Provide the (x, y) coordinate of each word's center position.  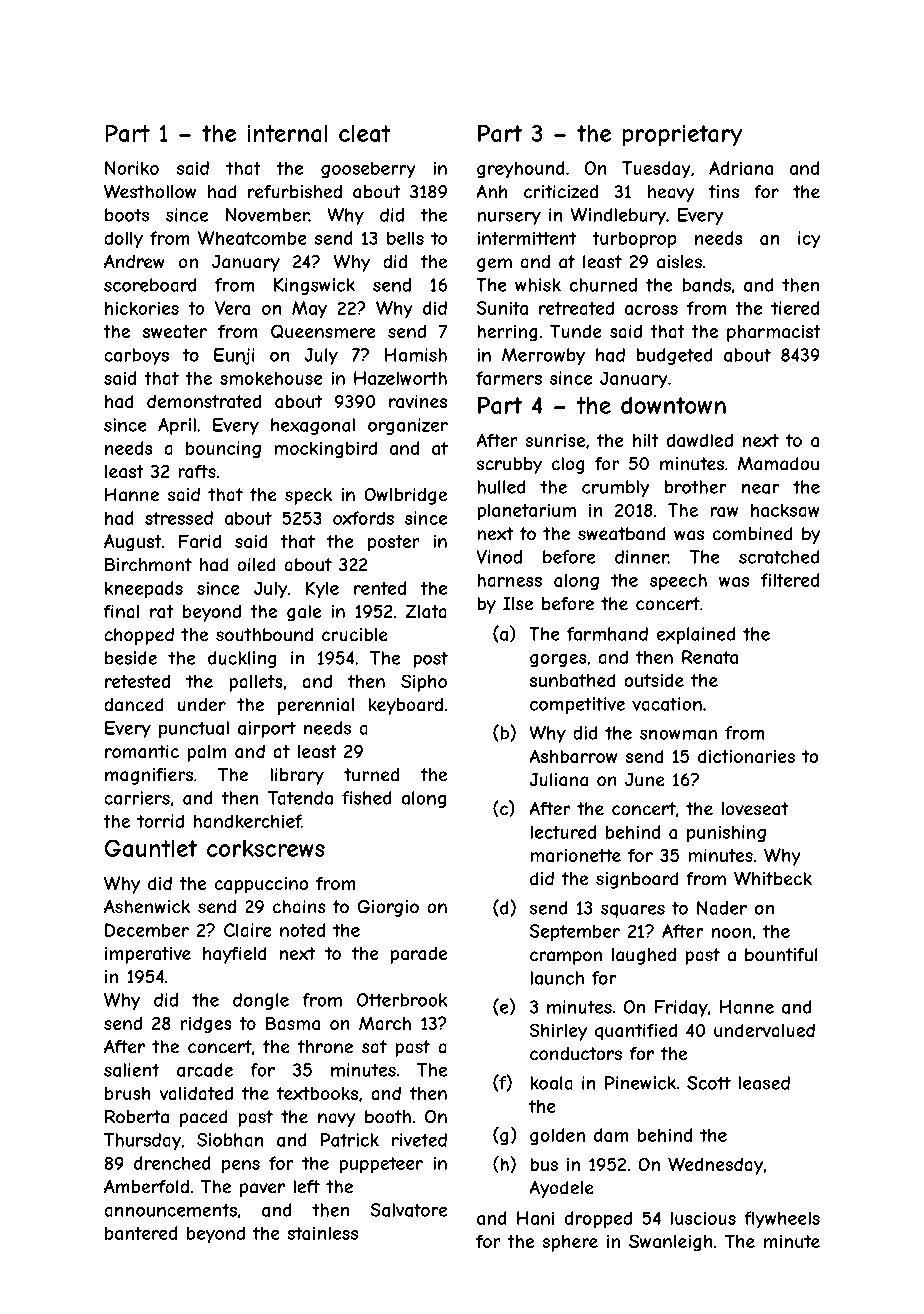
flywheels (782, 1220)
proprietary (682, 136)
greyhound (521, 169)
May (309, 310)
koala (551, 1083)
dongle (261, 1001)
